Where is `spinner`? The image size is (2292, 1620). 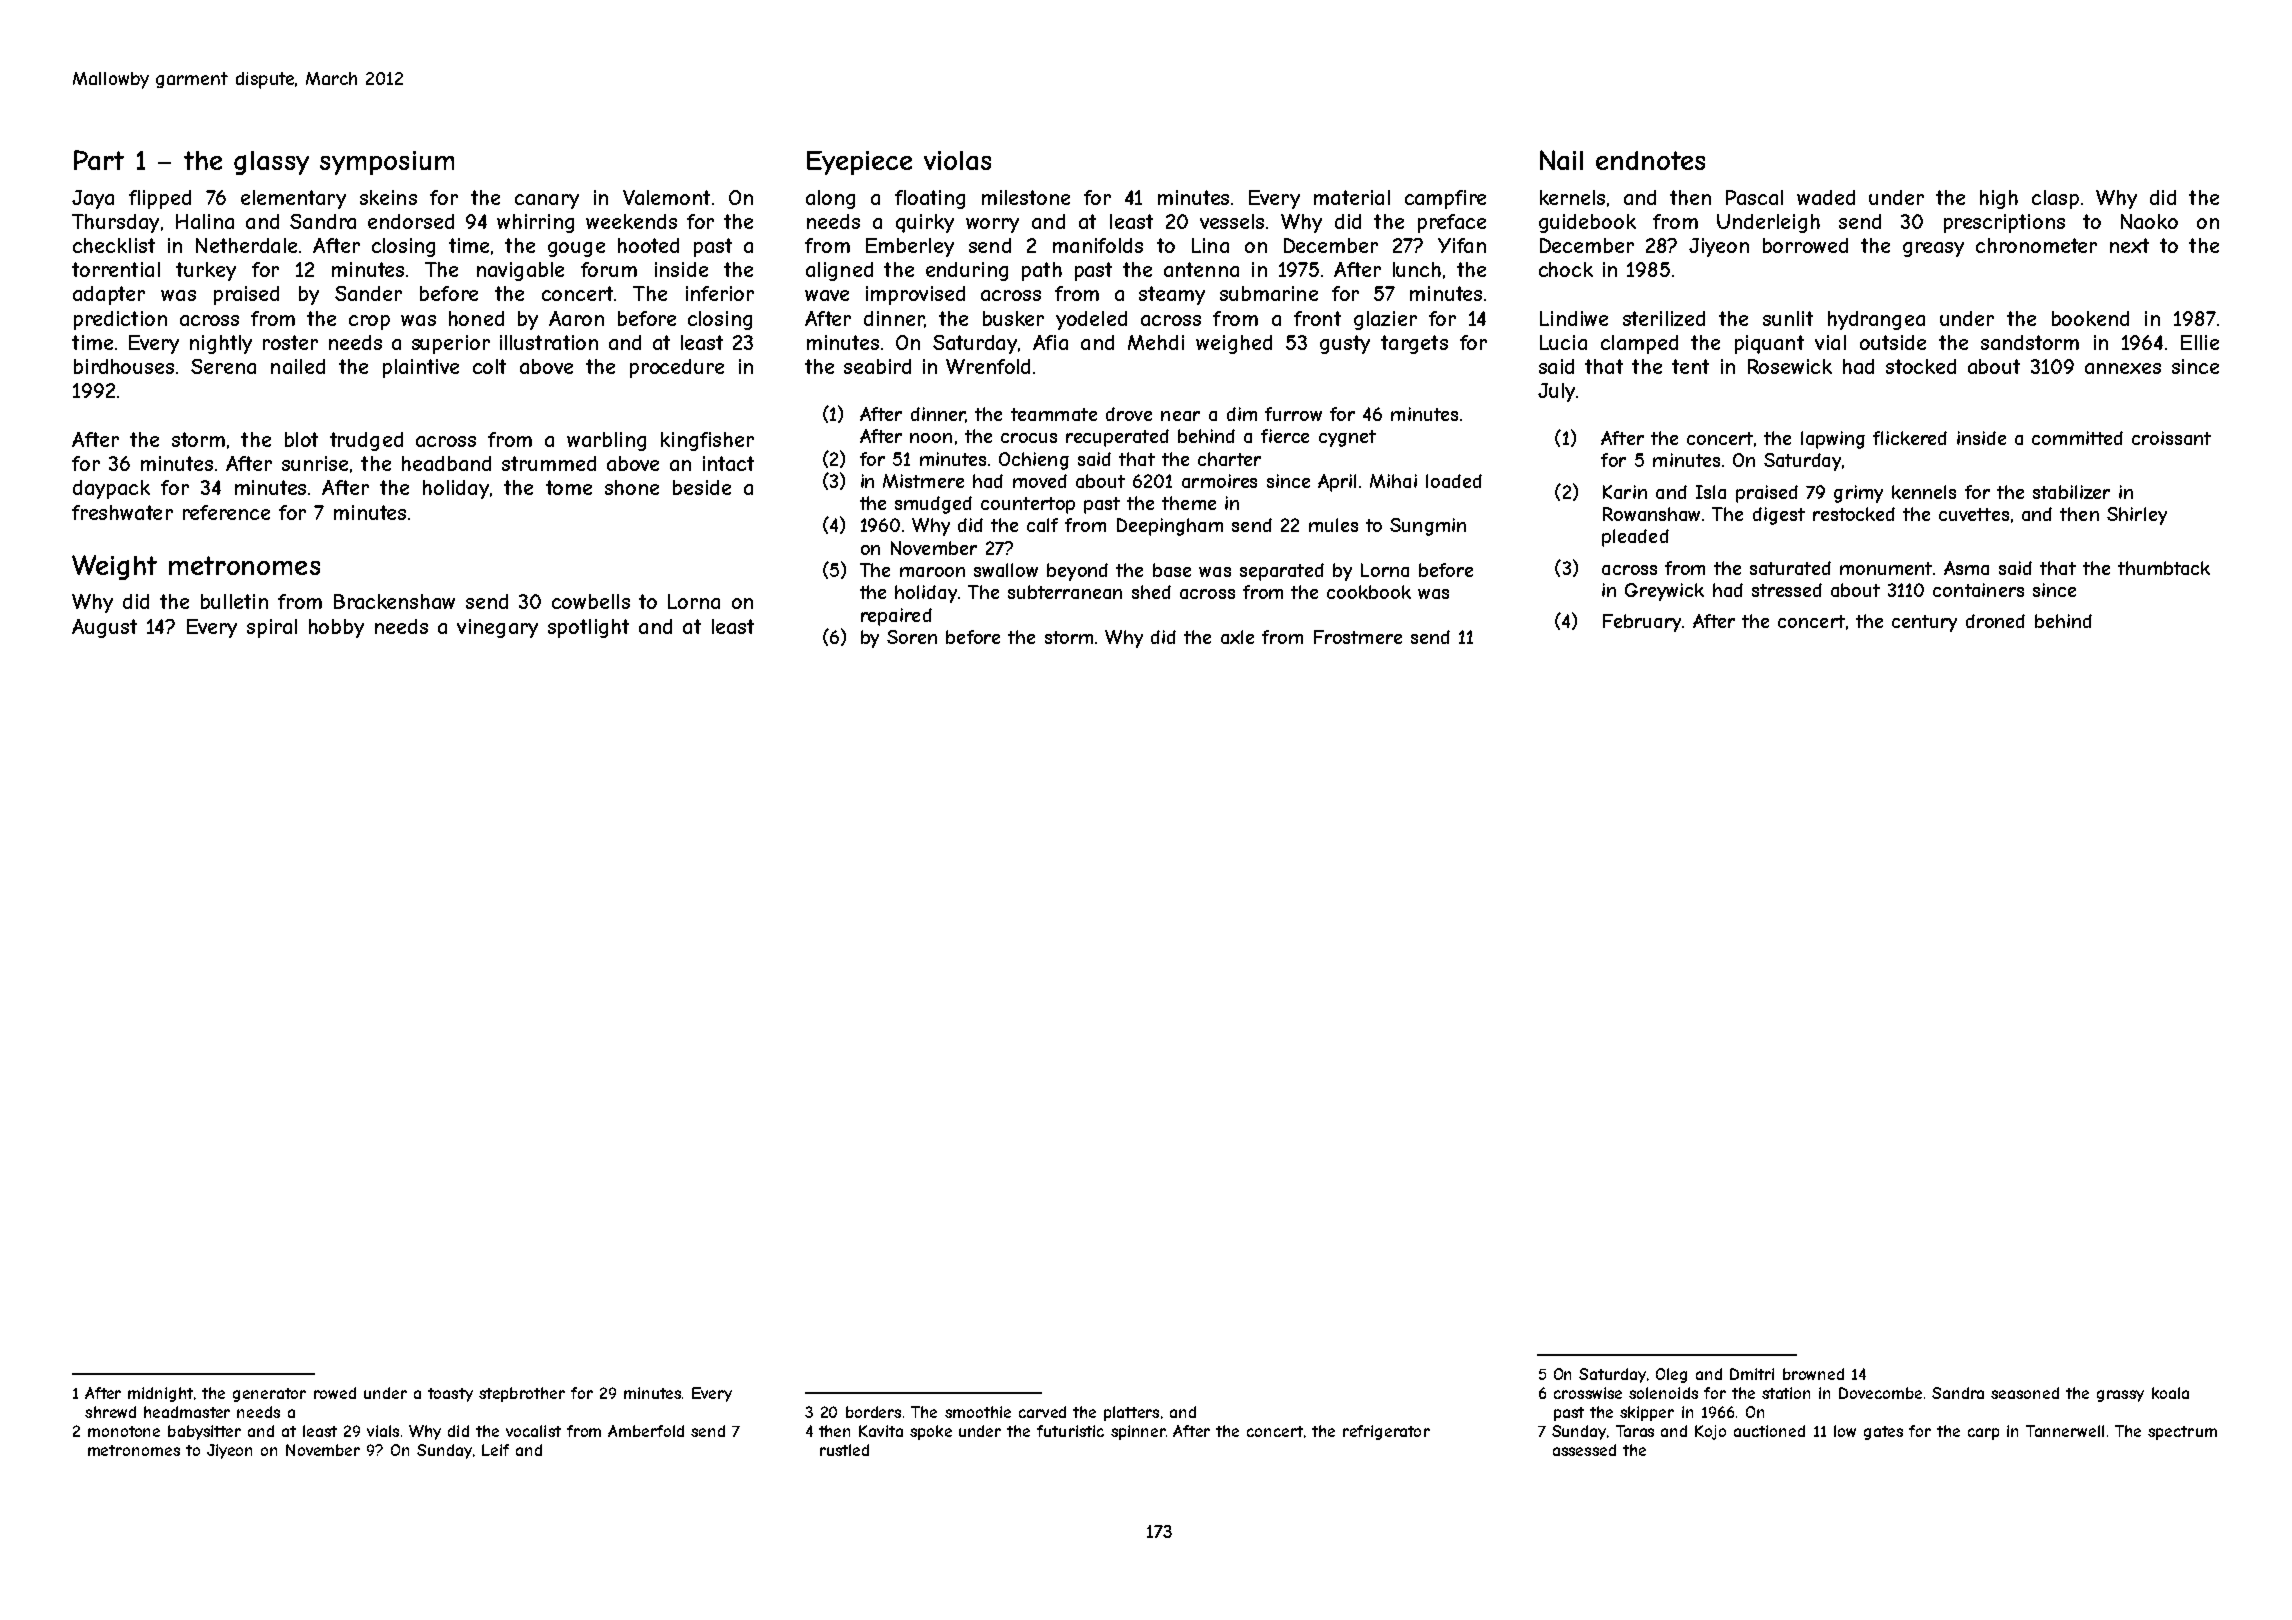 spinner is located at coordinates (1138, 1432).
